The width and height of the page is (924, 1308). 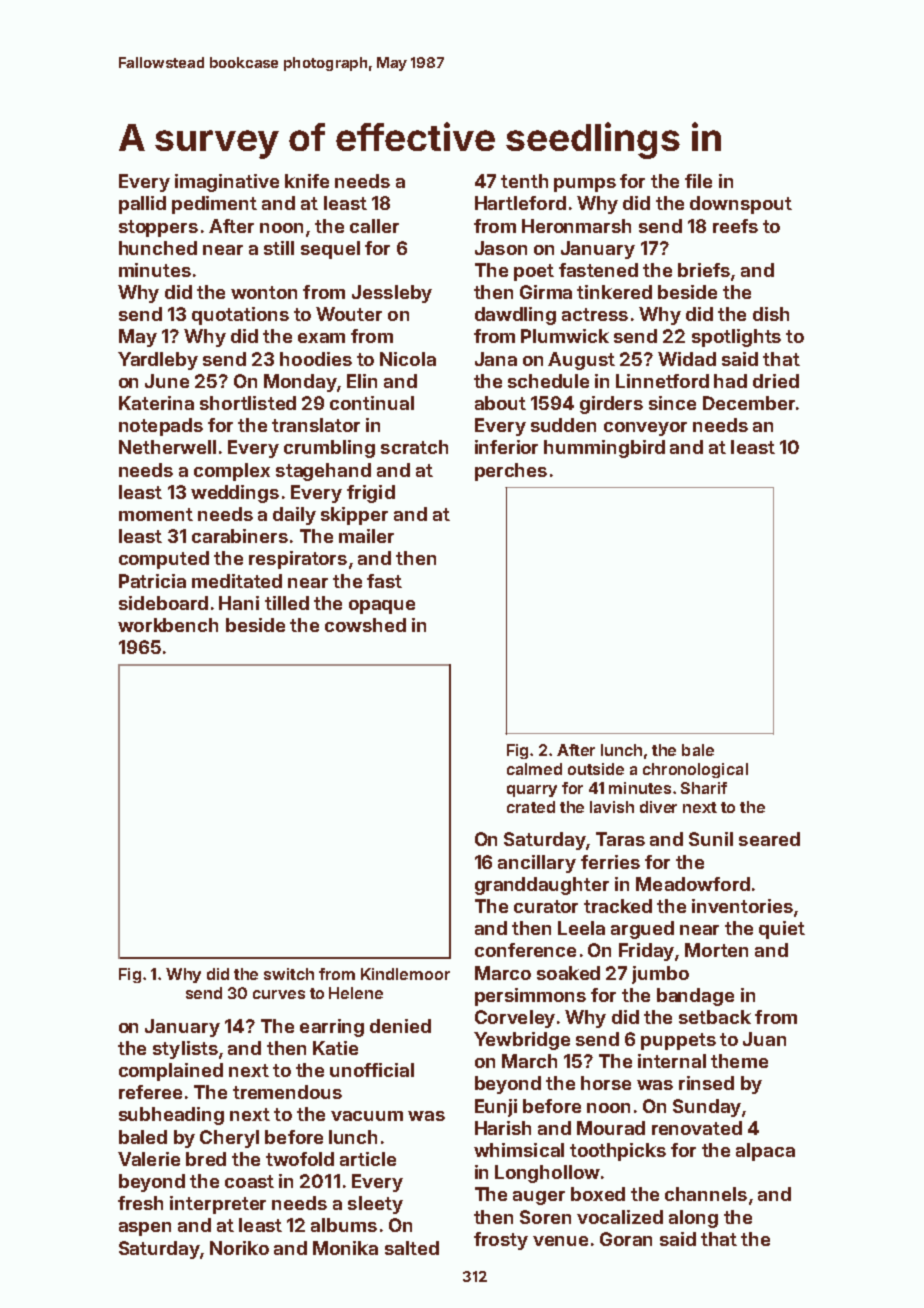 I want to click on moment, so click(x=156, y=514).
